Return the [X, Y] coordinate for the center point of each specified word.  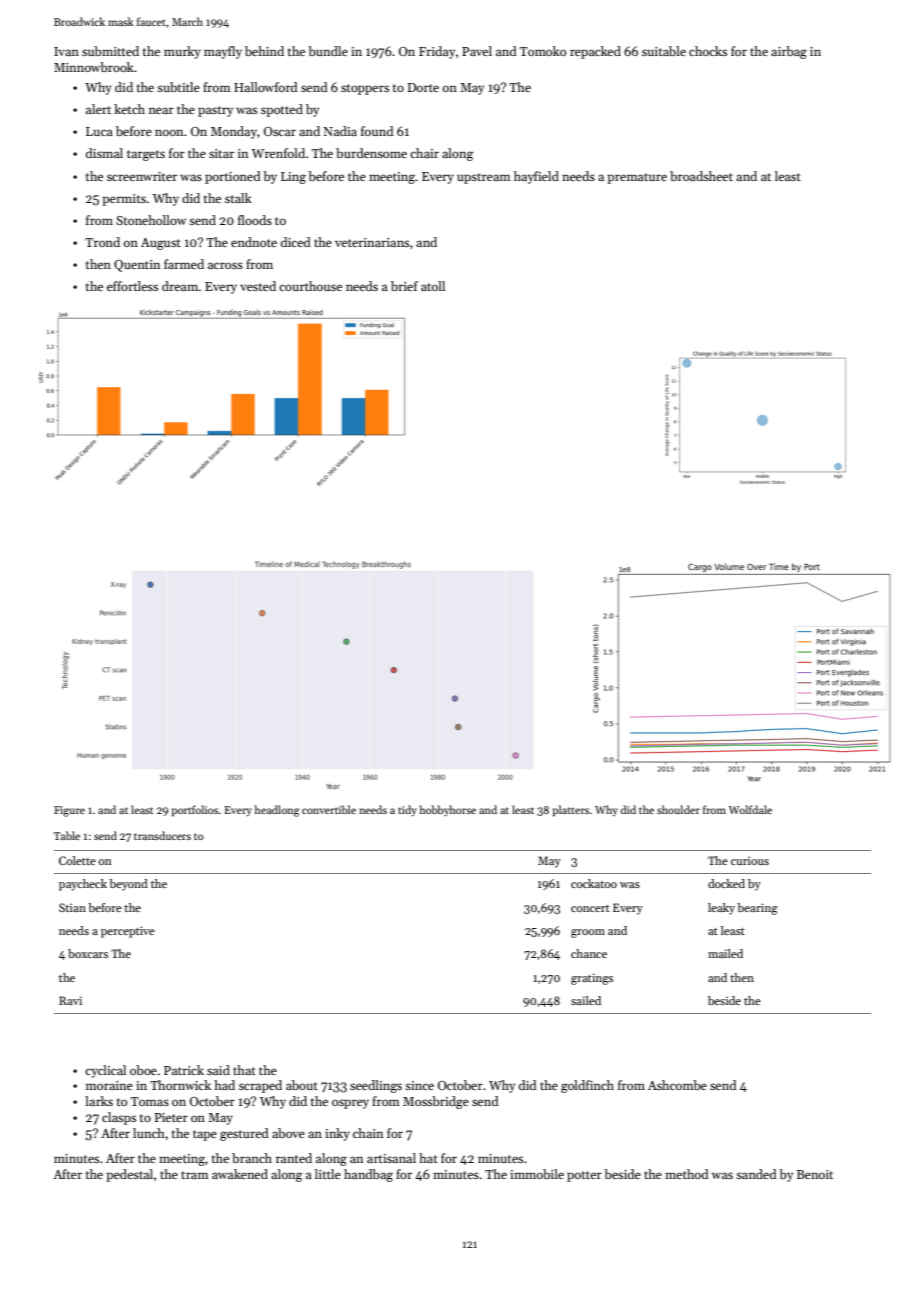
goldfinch [587, 1086]
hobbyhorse [447, 811]
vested [258, 286]
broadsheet [701, 176]
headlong [277, 811]
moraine [109, 1085]
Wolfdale [750, 809]
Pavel [477, 51]
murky [182, 52]
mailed [725, 953]
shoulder [678, 809]
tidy [407, 811]
